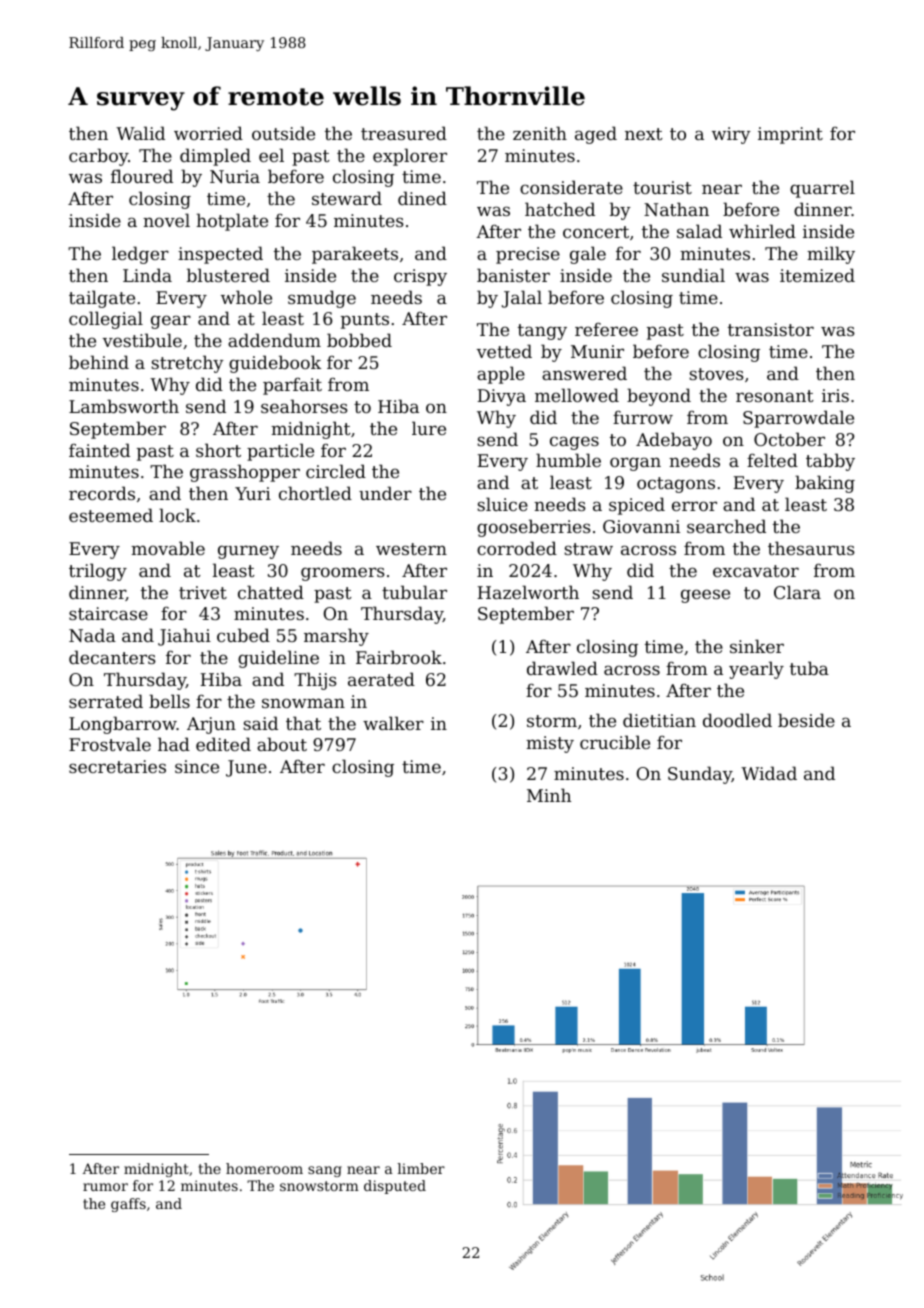 This image has height=1308, width=924. What do you see at coordinates (769, 773) in the image?
I see `Widad` at bounding box center [769, 773].
